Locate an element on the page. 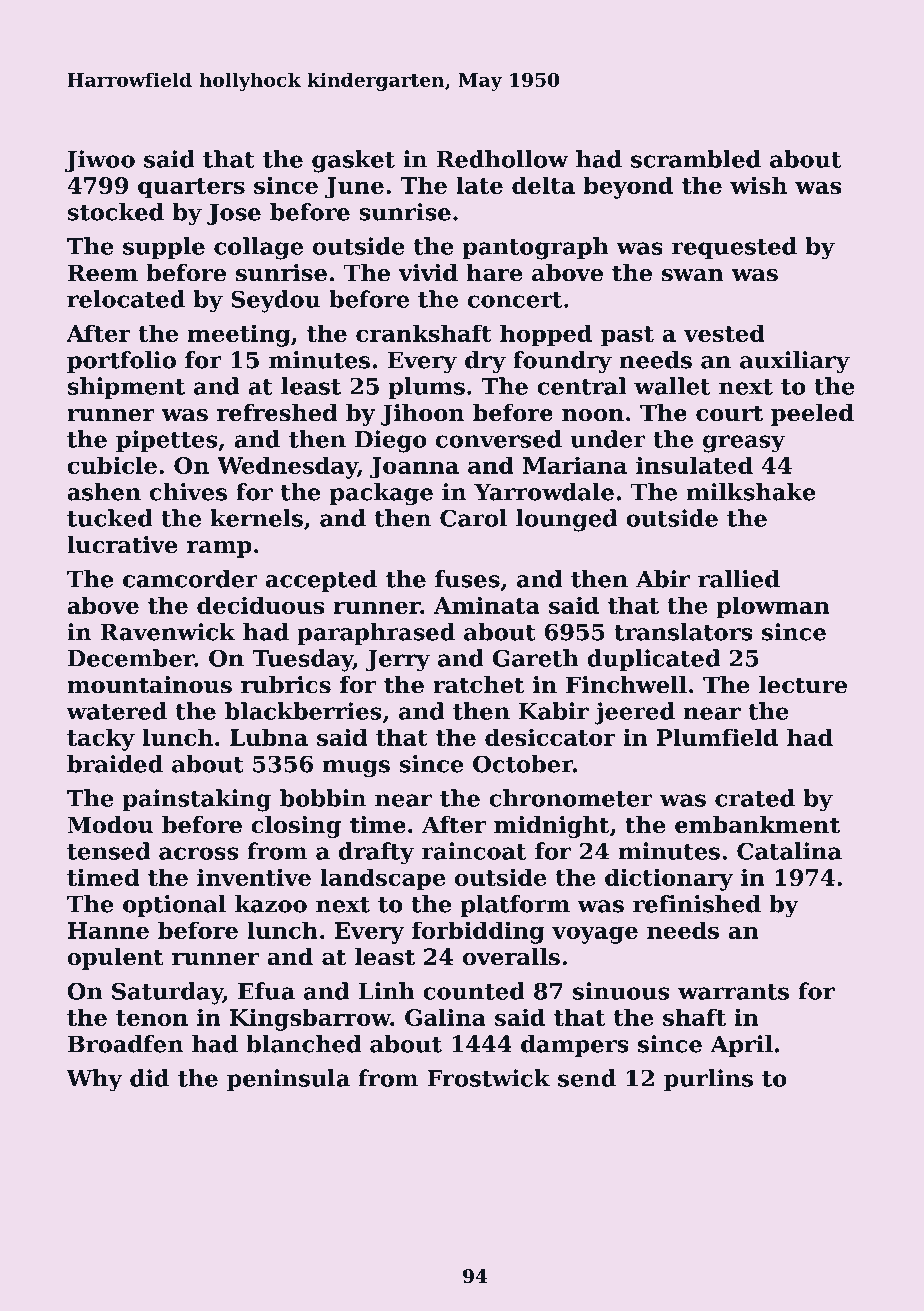  Redhollow is located at coordinates (502, 159).
